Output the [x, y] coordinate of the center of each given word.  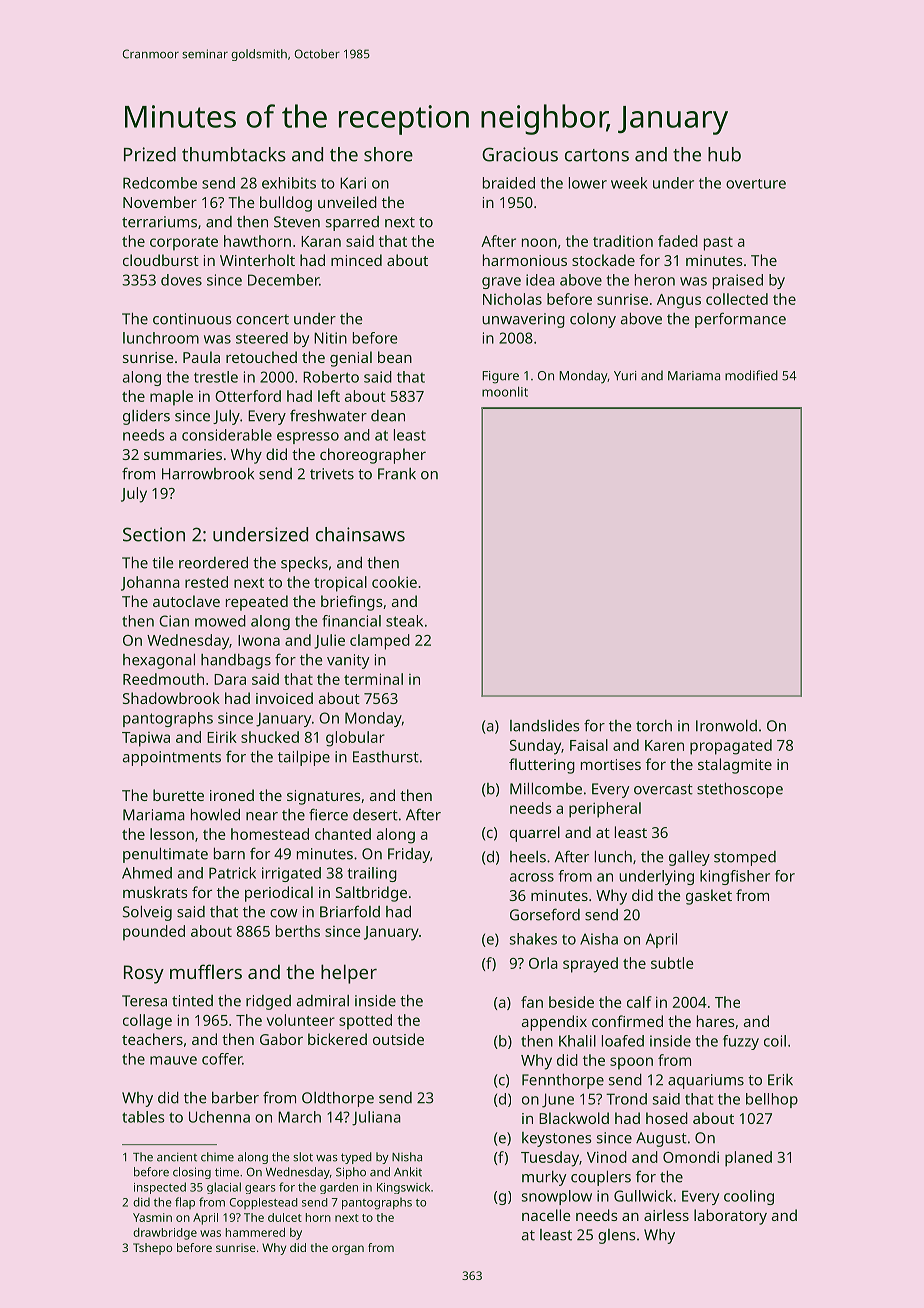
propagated [731, 747]
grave [501, 283]
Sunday [535, 747]
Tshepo [152, 1249]
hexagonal [159, 661]
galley [689, 858]
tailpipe [304, 758]
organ [348, 1250]
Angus [679, 301]
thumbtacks [234, 154]
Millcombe [546, 788]
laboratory [730, 1217]
